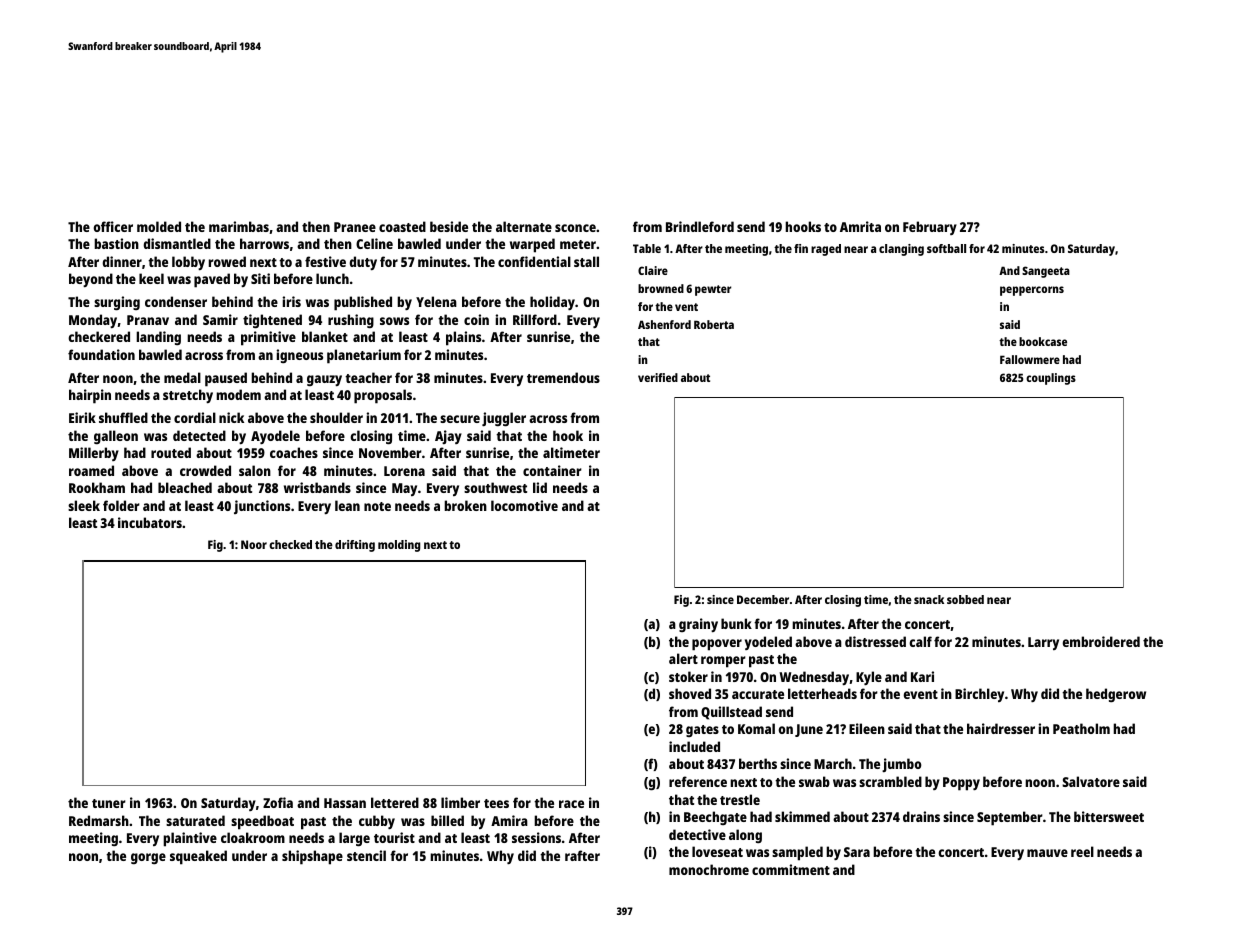 The height and width of the image is (952, 1233). Describe the element at coordinates (700, 226) in the image. I see `Brindleford` at that location.
